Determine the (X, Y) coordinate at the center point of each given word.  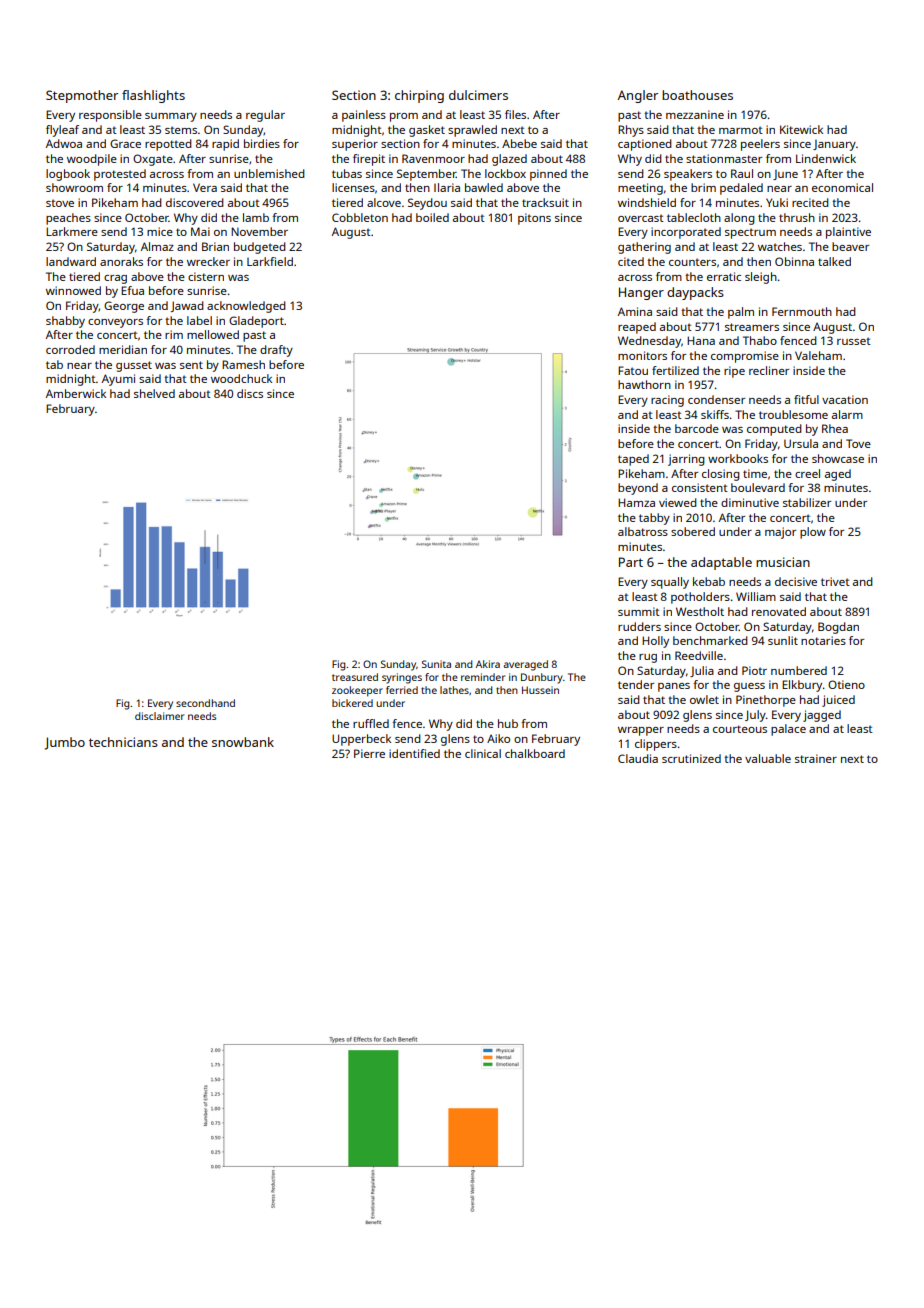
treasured (355, 677)
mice (160, 231)
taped (633, 460)
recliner (769, 370)
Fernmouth (802, 311)
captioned (645, 145)
